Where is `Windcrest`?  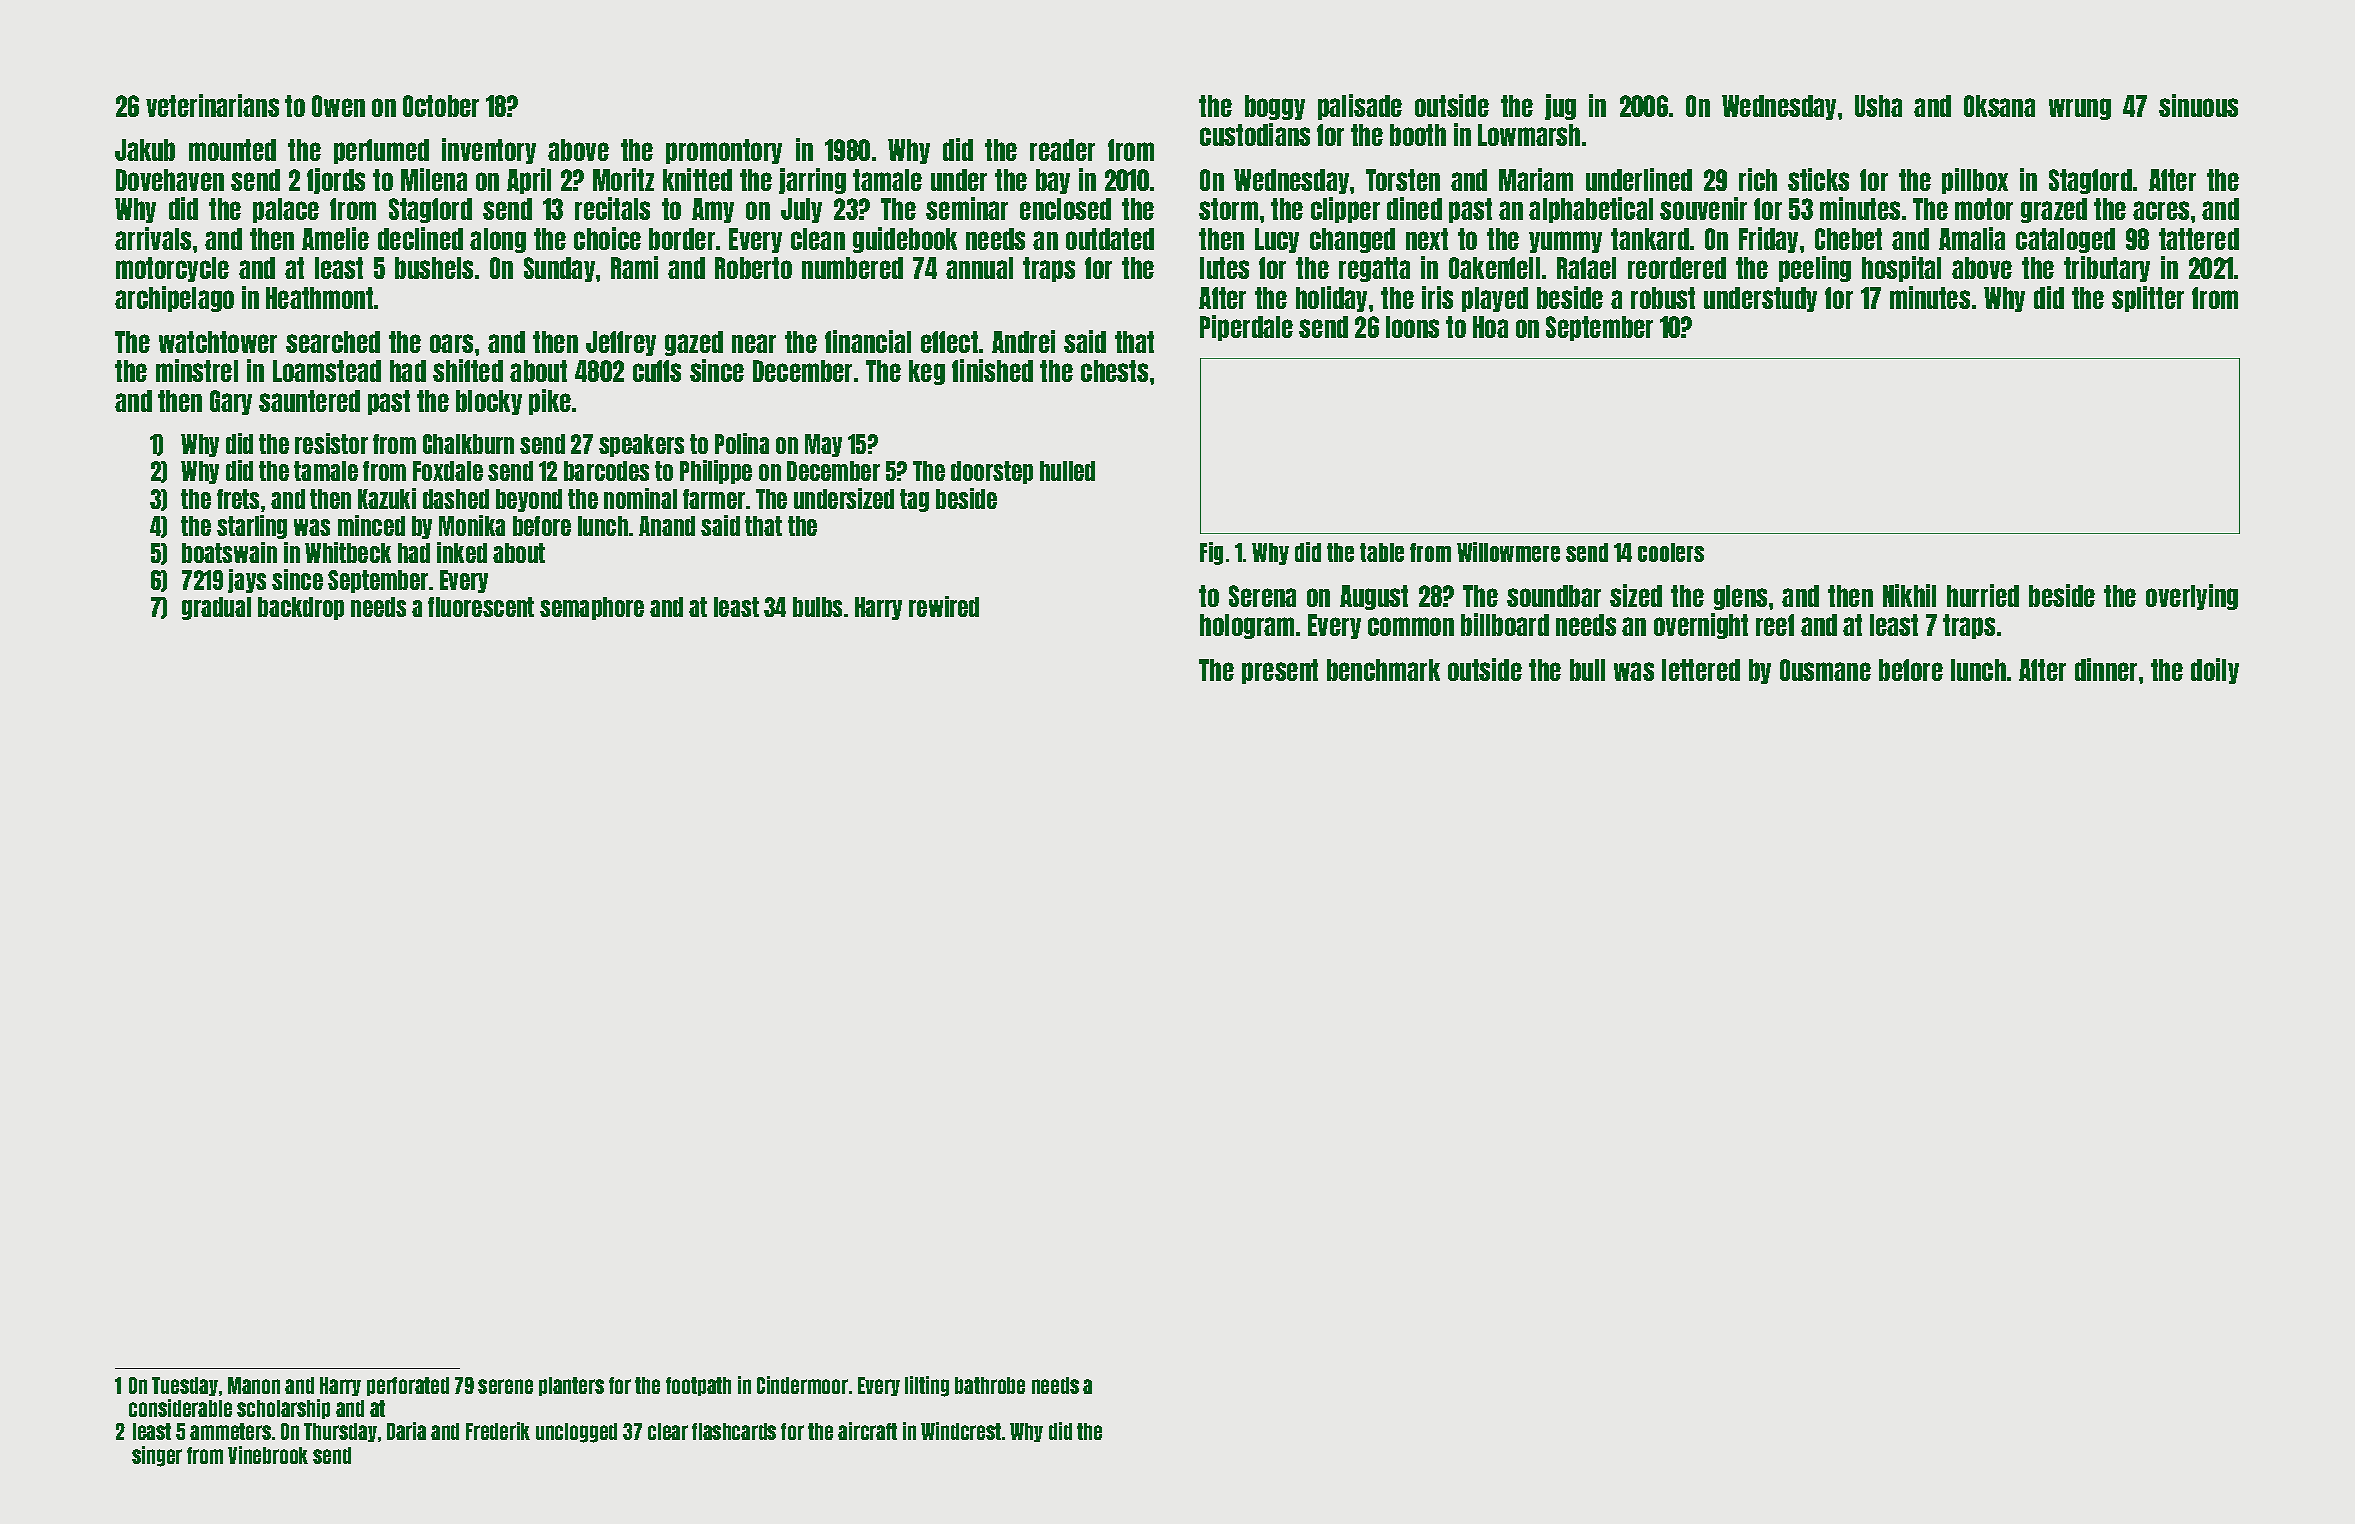
Windcrest is located at coordinates (961, 1431).
